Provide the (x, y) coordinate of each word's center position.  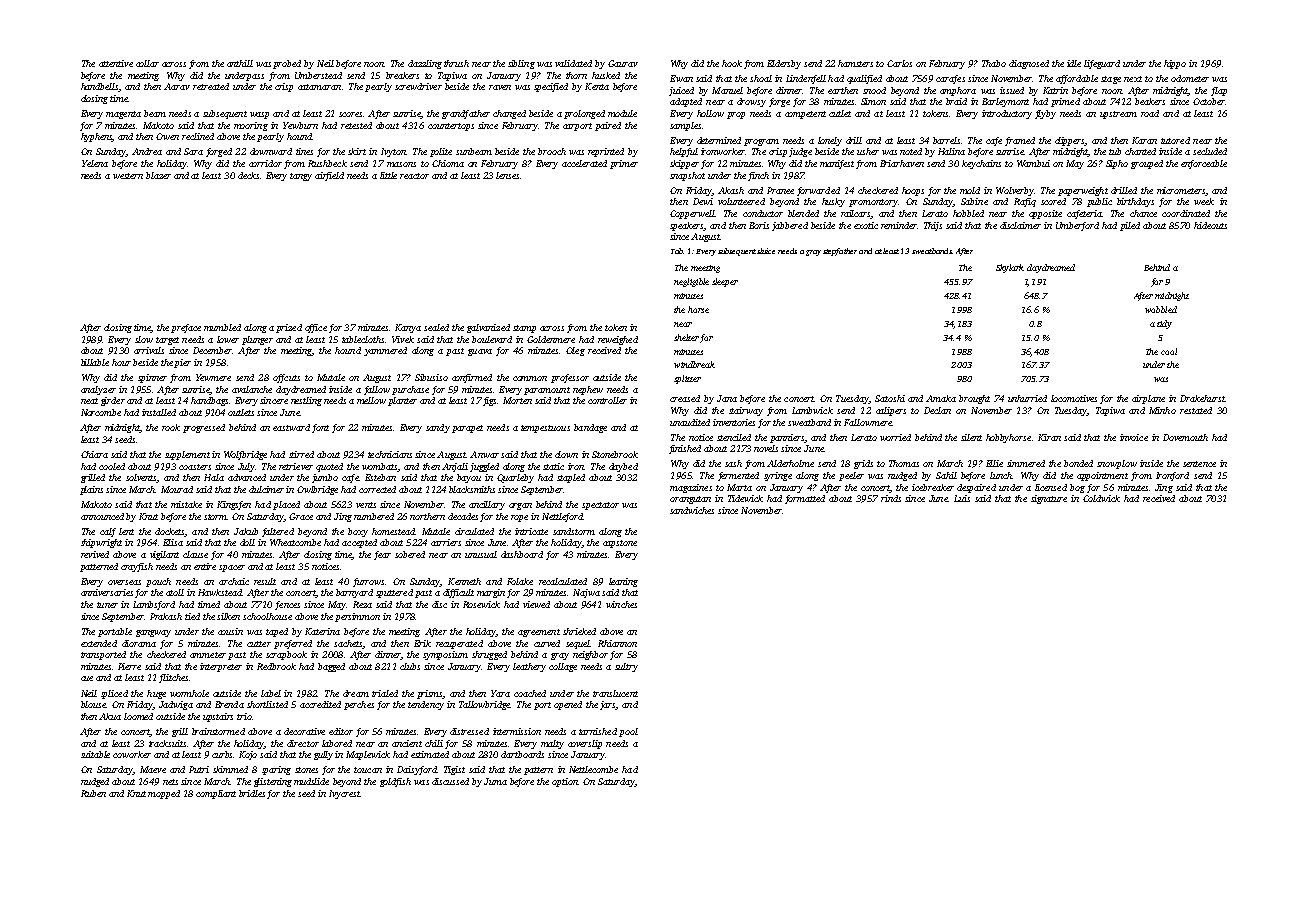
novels (766, 448)
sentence (1199, 464)
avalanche (252, 389)
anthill (240, 63)
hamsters (855, 63)
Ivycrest (344, 794)
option (565, 782)
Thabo (994, 63)
